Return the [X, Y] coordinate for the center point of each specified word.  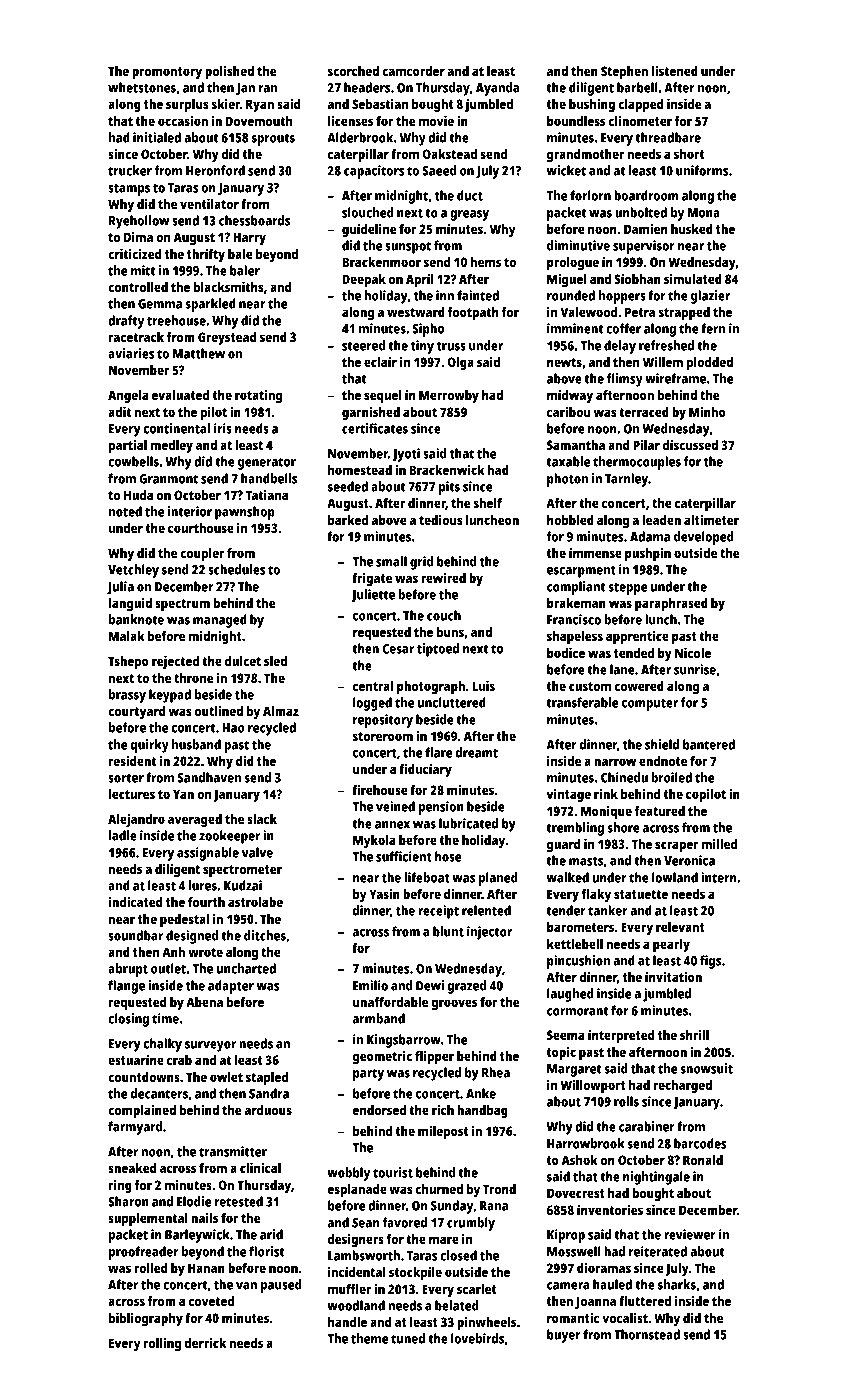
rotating [258, 396]
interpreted [621, 1036]
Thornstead [647, 1334]
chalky [162, 1045]
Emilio [370, 985]
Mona [704, 213]
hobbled [570, 520]
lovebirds [477, 1338]
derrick [205, 1343]
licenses [350, 121]
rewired [443, 578]
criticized [135, 254]
